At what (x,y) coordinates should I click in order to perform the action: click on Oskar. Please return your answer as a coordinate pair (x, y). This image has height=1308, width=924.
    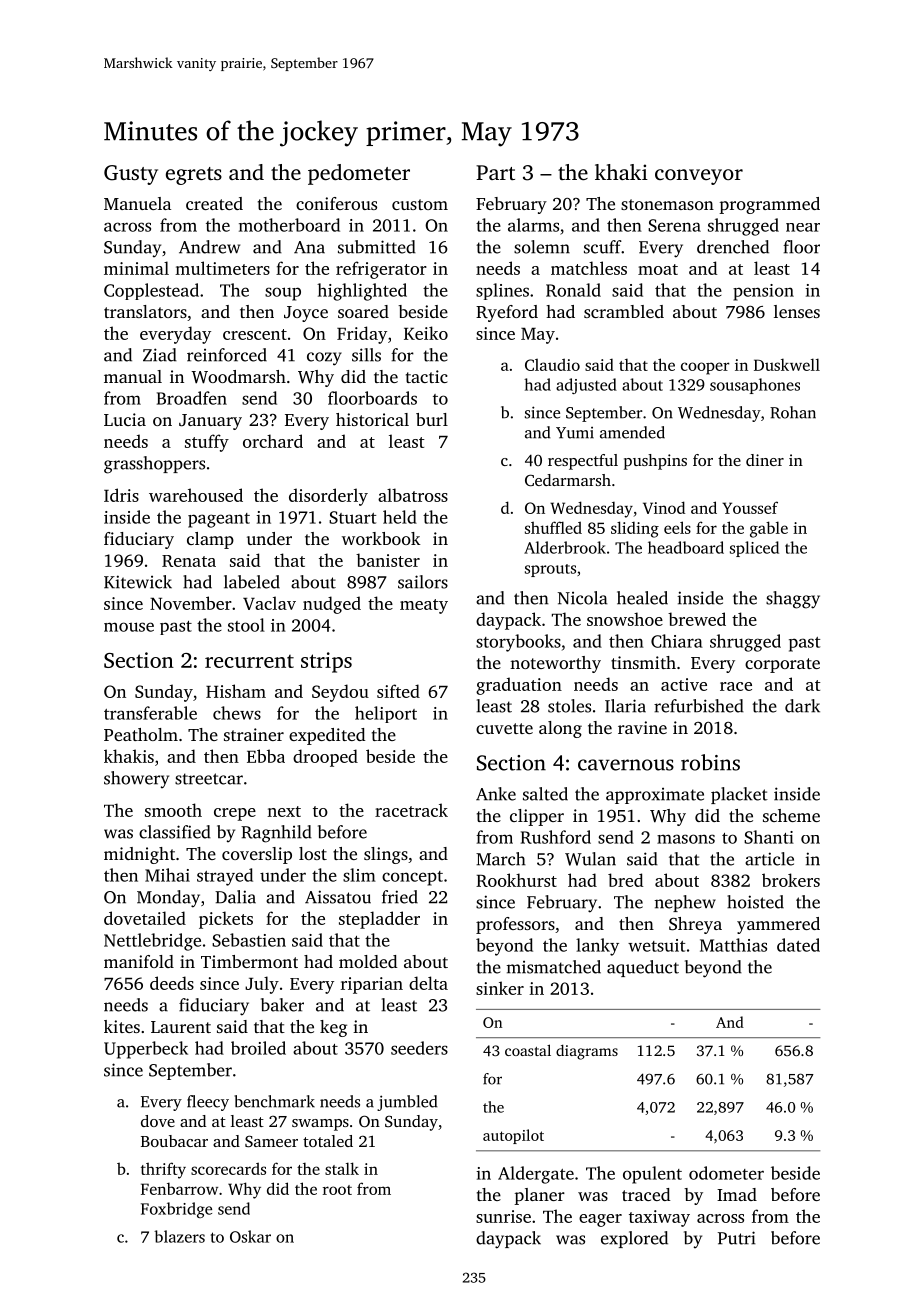
    Looking at the image, I should click on (250, 1236).
